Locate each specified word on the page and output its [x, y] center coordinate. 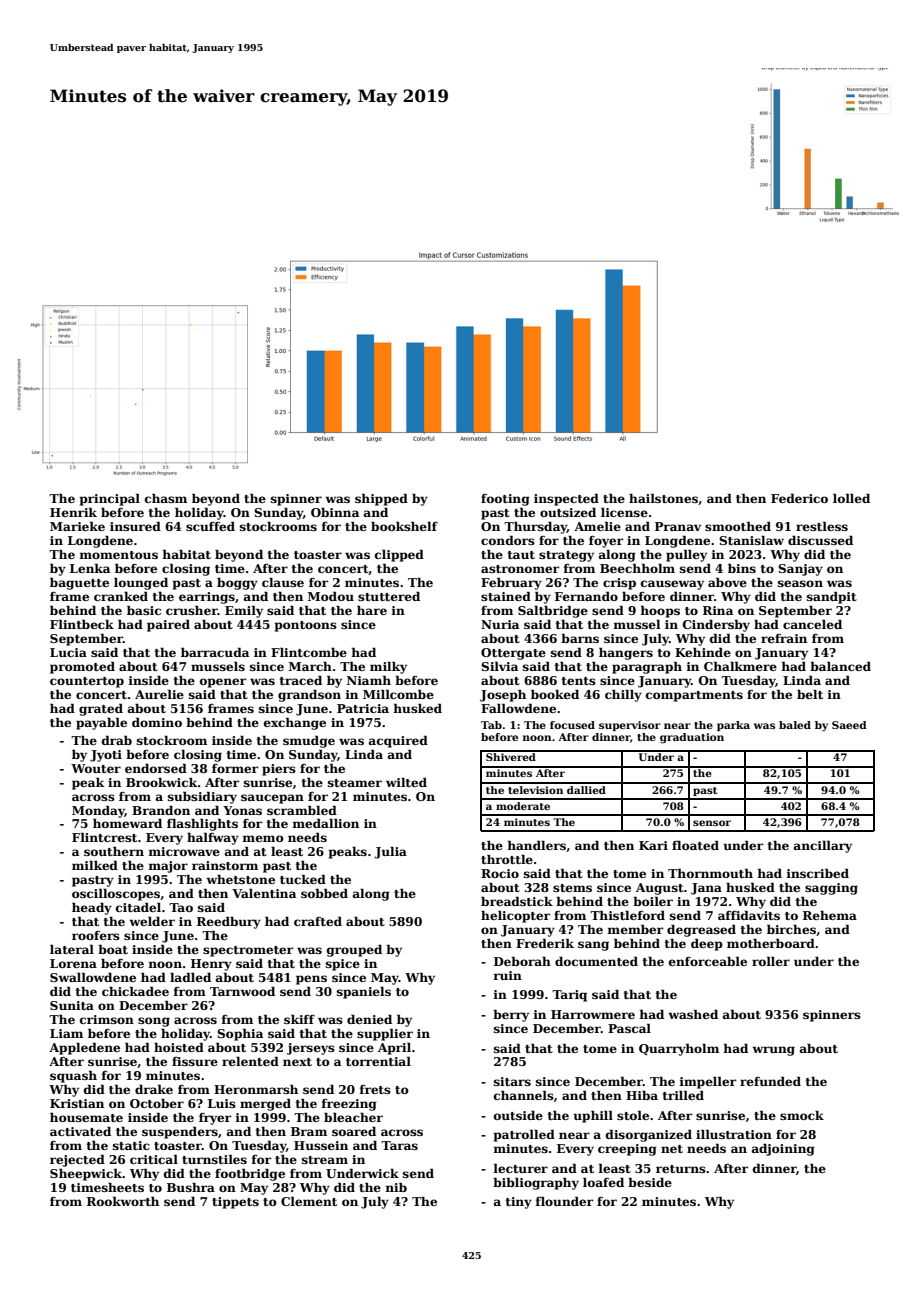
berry [511, 1016]
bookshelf [404, 526]
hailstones [663, 498]
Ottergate [513, 654]
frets [375, 1089]
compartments [694, 696]
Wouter [96, 768]
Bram [309, 1131]
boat [113, 949]
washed [693, 1014]
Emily [244, 611]
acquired [398, 742]
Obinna [335, 512]
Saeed [849, 725]
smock [802, 1115]
